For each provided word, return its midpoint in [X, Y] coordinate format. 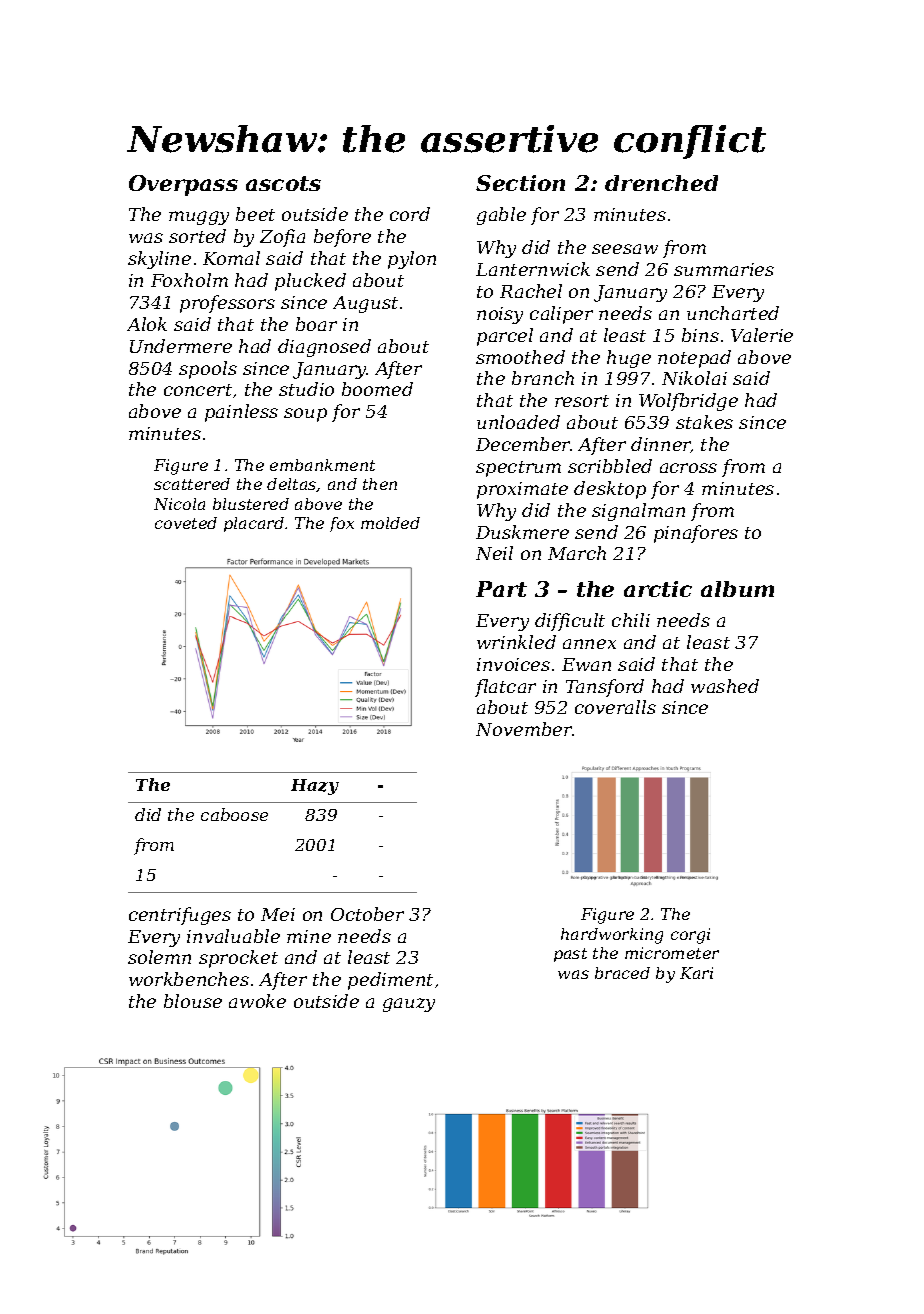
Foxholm [189, 280]
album [737, 589]
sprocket [238, 959]
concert [198, 390]
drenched [661, 183]
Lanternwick [533, 269]
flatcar [505, 688]
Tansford [605, 688]
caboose [234, 814]
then [380, 484]
